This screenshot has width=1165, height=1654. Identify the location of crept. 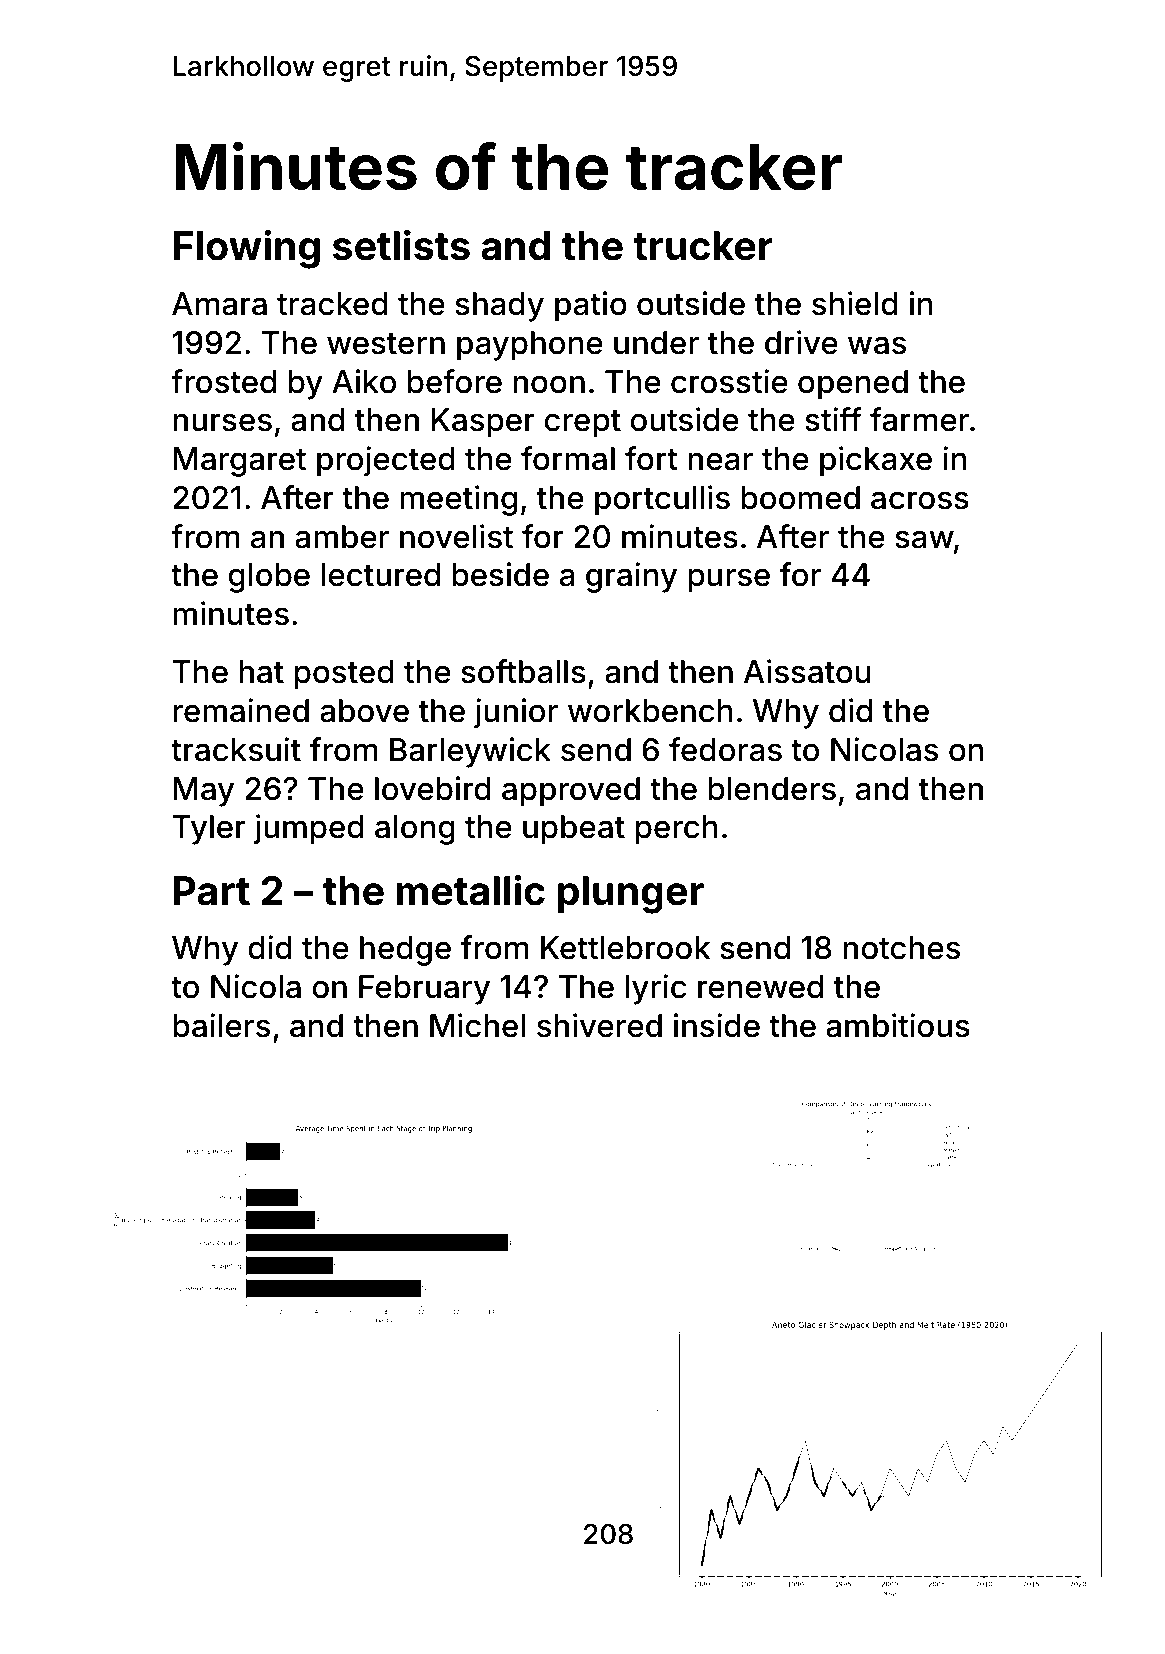
(582, 424).
